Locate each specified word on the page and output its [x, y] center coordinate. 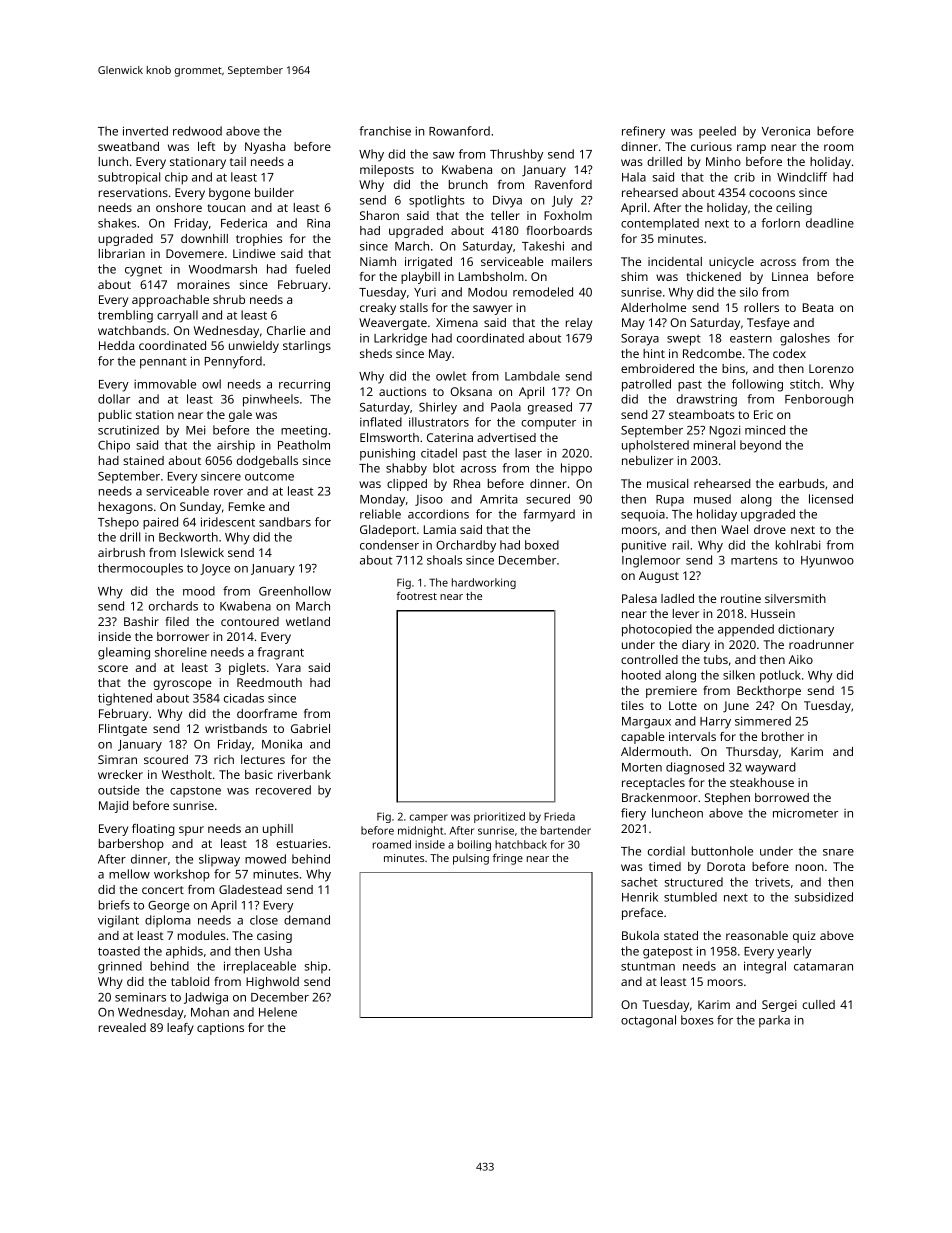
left [206, 146]
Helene [278, 1012]
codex [789, 353]
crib [744, 177]
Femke [247, 506]
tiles [632, 705]
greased [550, 408]
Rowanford [459, 131]
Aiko [801, 659]
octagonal [648, 1021]
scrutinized [128, 430]
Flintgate [123, 730]
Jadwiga [206, 998]
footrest [417, 595]
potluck [780, 676]
